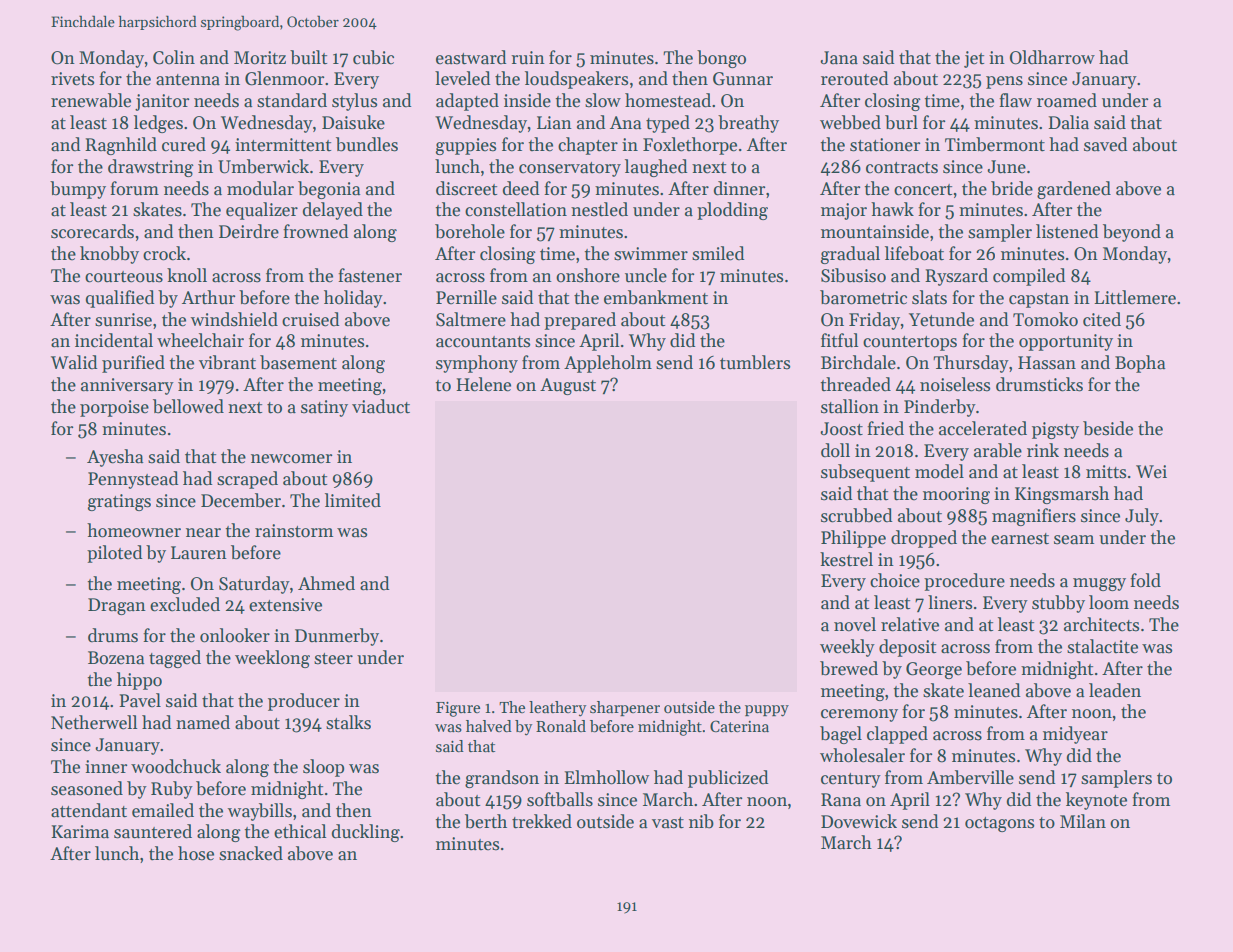 The width and height of the page is (1233, 952). I want to click on Oldharrow, so click(1052, 57).
